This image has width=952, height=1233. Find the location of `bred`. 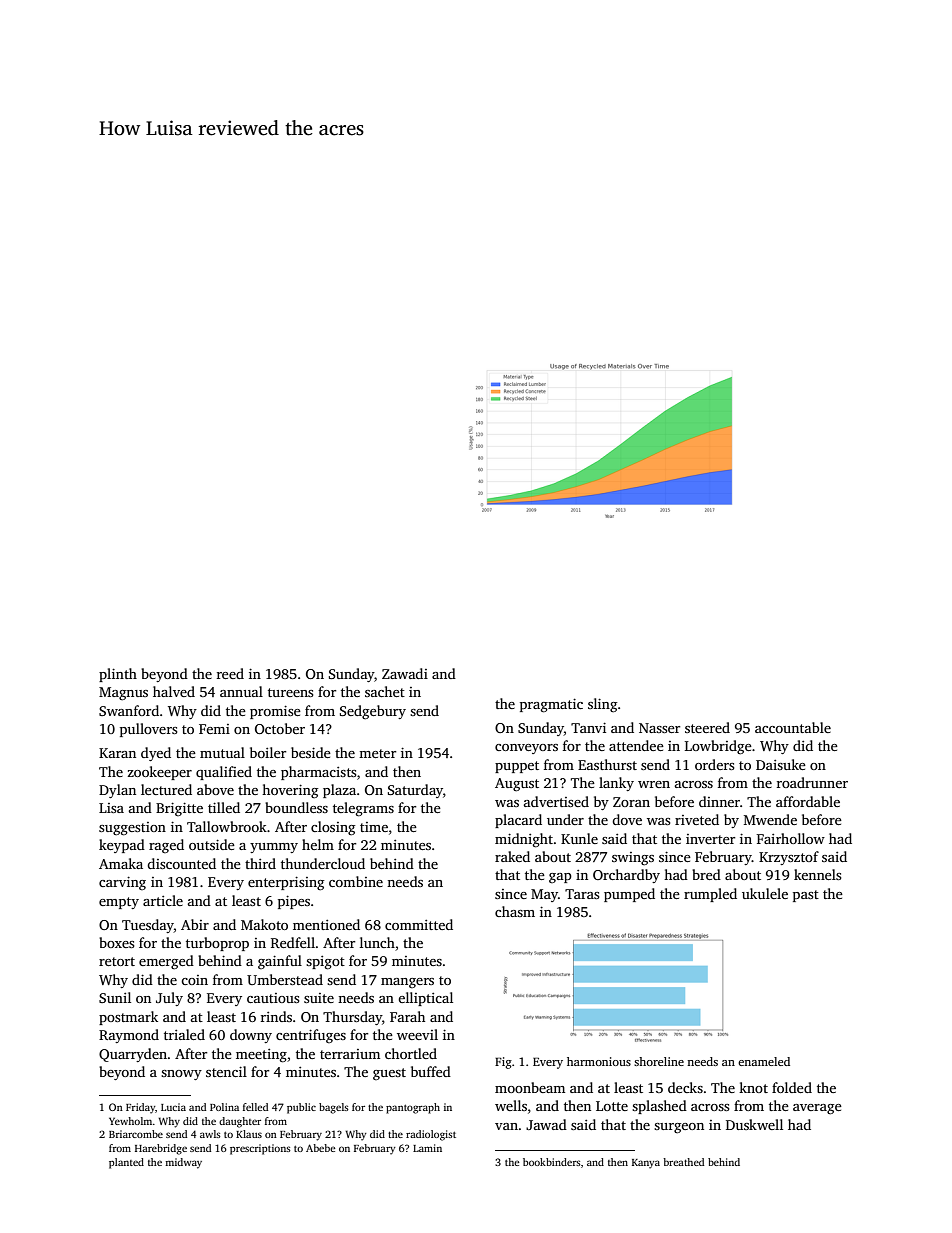

bred is located at coordinates (706, 874).
